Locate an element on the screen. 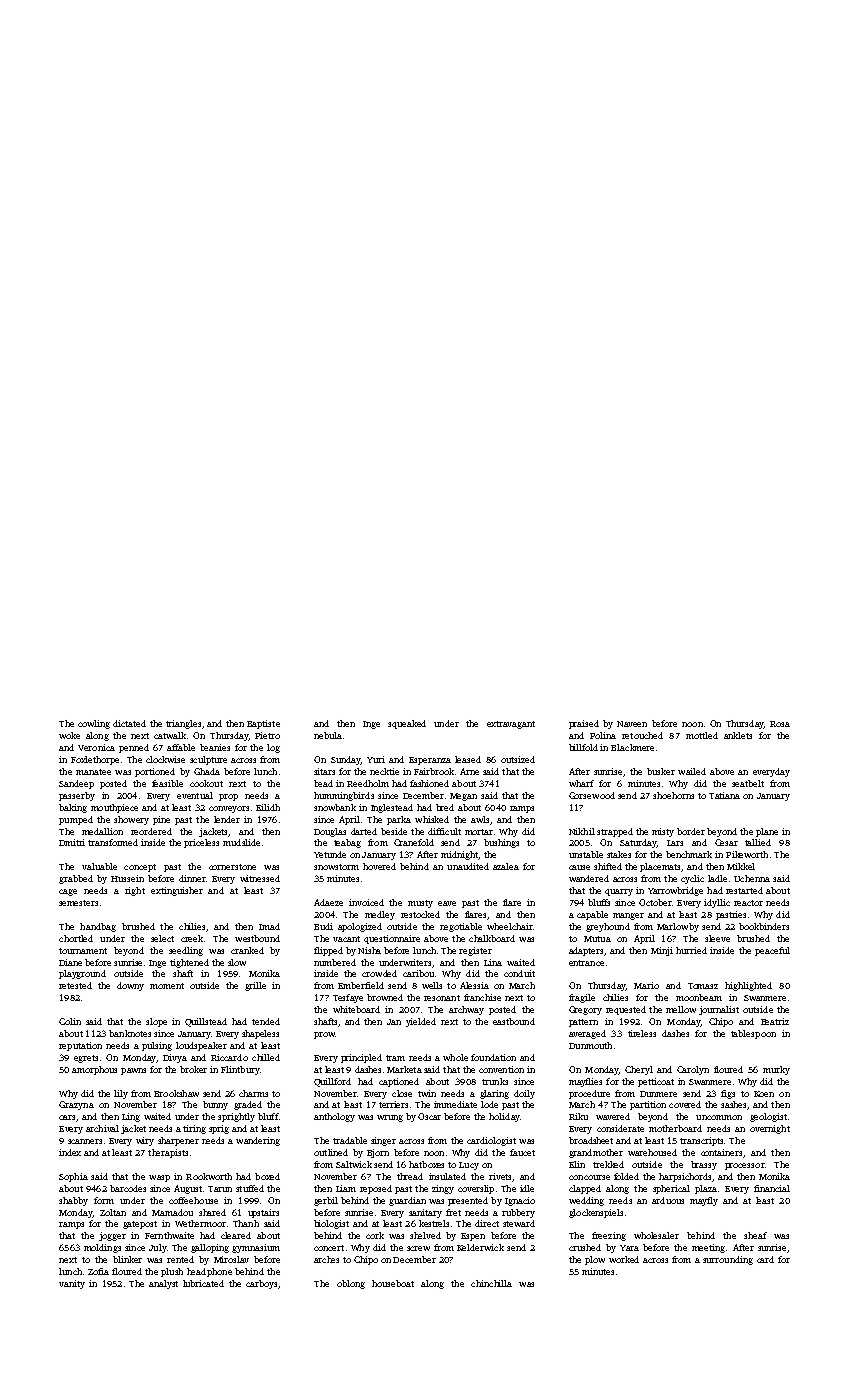 The height and width of the screenshot is (1400, 849). outlined is located at coordinates (331, 1152).
